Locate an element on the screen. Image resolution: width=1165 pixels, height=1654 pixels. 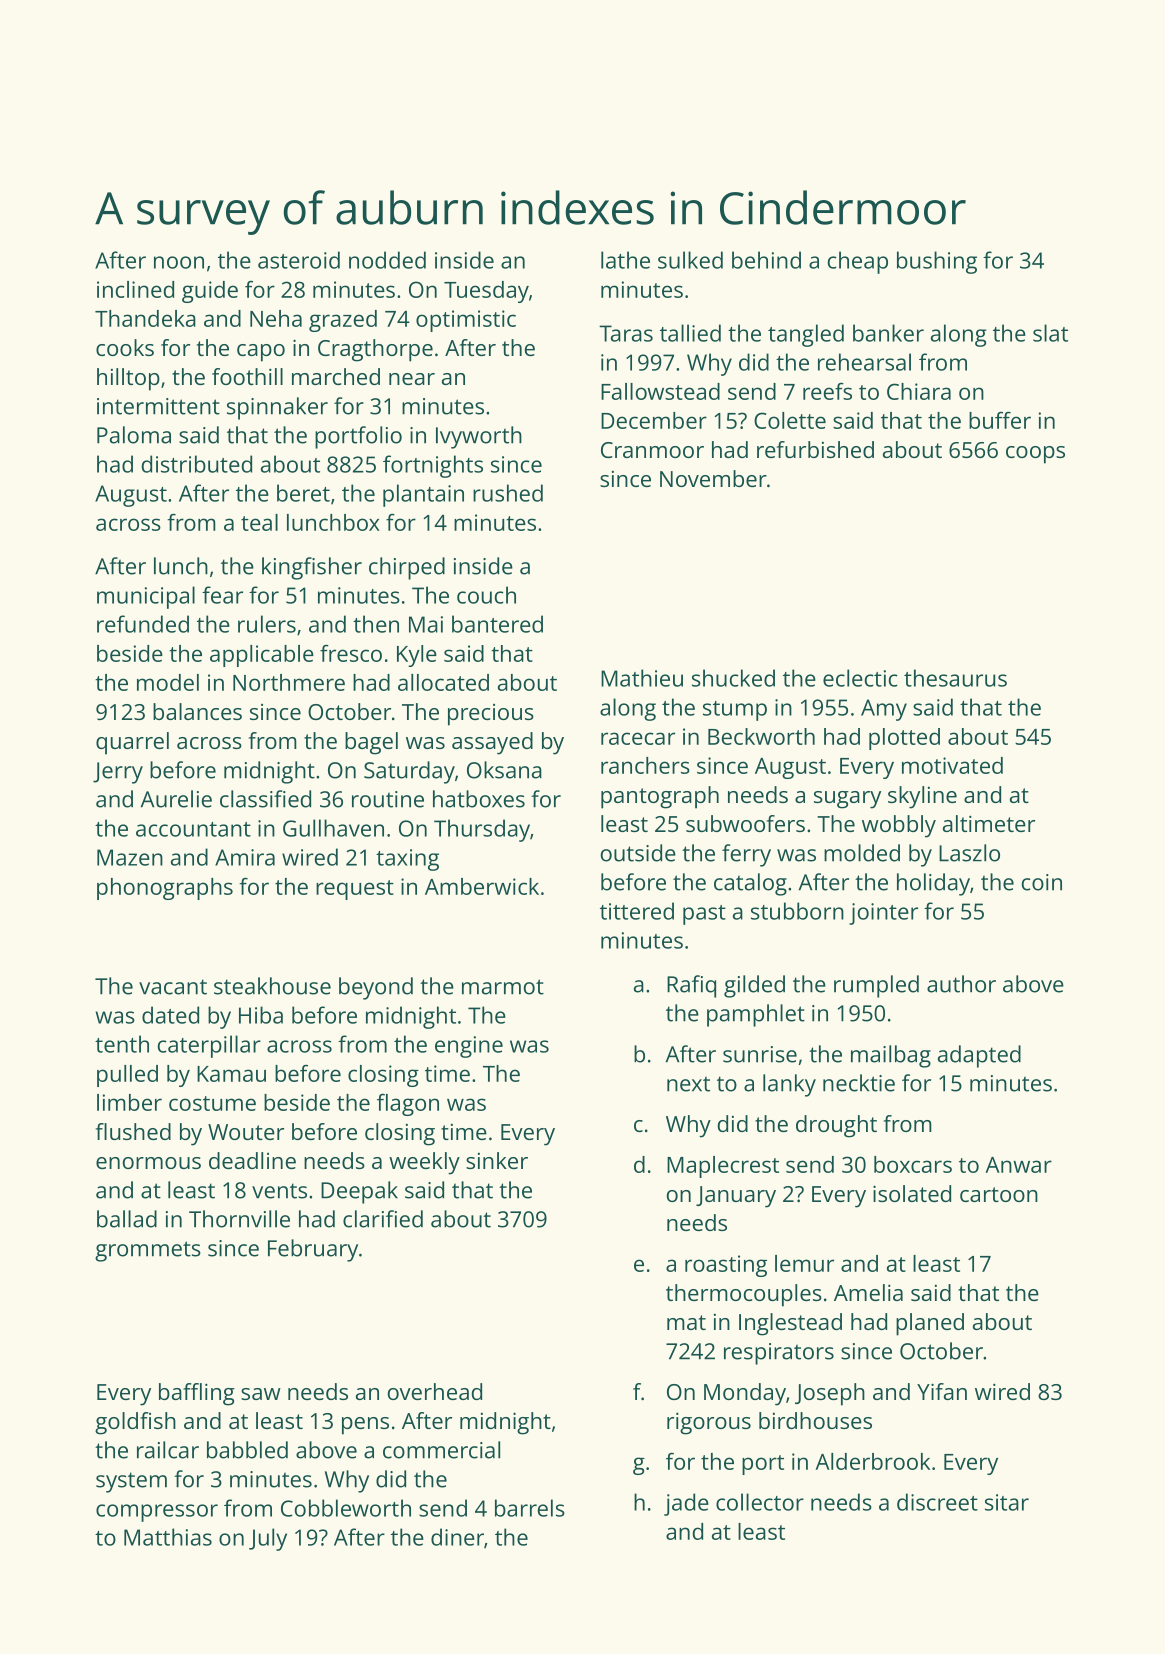
noon is located at coordinates (179, 262).
